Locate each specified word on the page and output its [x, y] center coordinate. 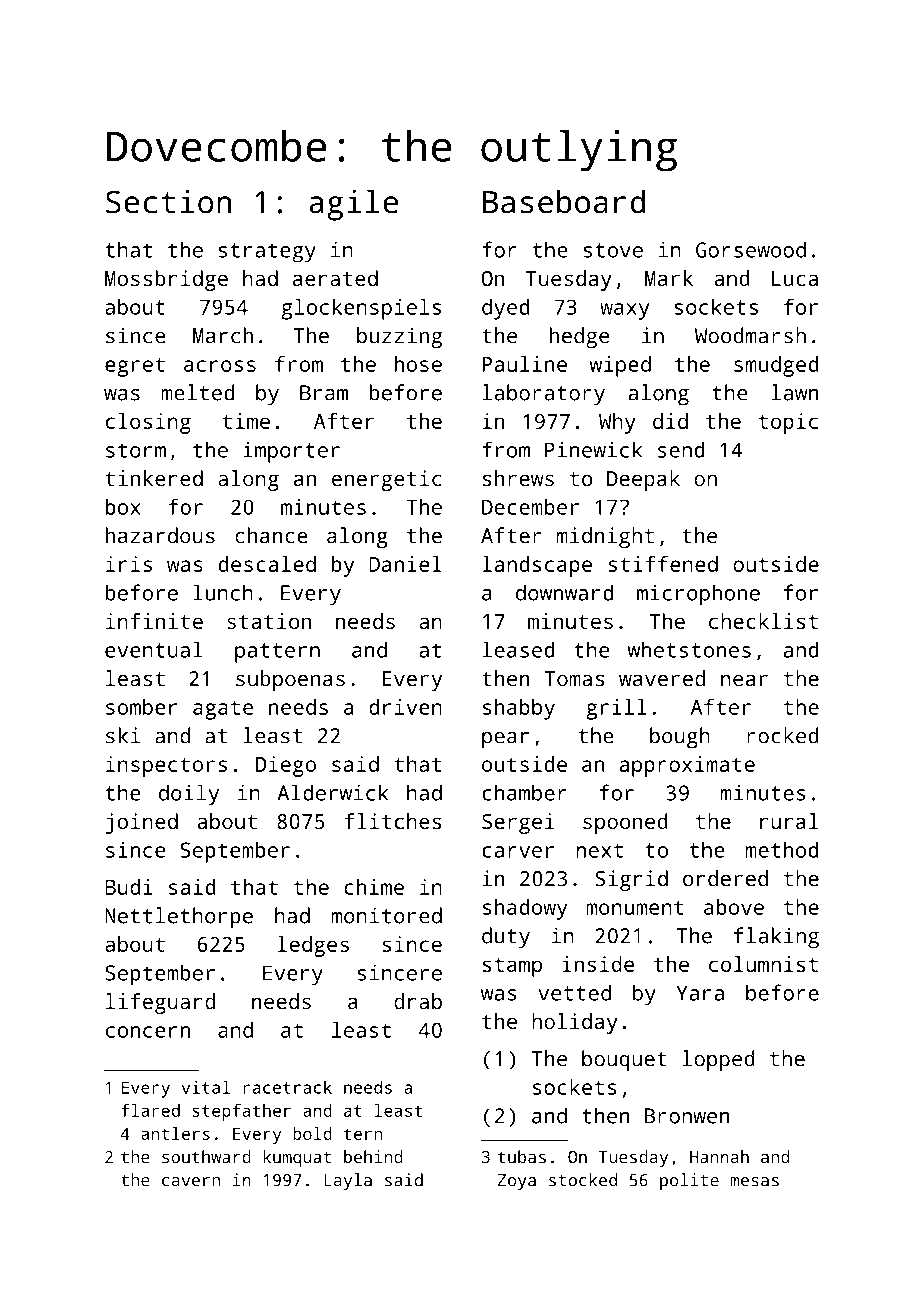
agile [353, 205]
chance [271, 535]
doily [189, 795]
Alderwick [333, 792]
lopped [719, 1060]
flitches [392, 821]
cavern [191, 1182]
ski [123, 735]
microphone [698, 595]
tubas [522, 1156]
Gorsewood [751, 249]
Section [168, 202]
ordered [725, 878]
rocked [783, 735]
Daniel [405, 564]
